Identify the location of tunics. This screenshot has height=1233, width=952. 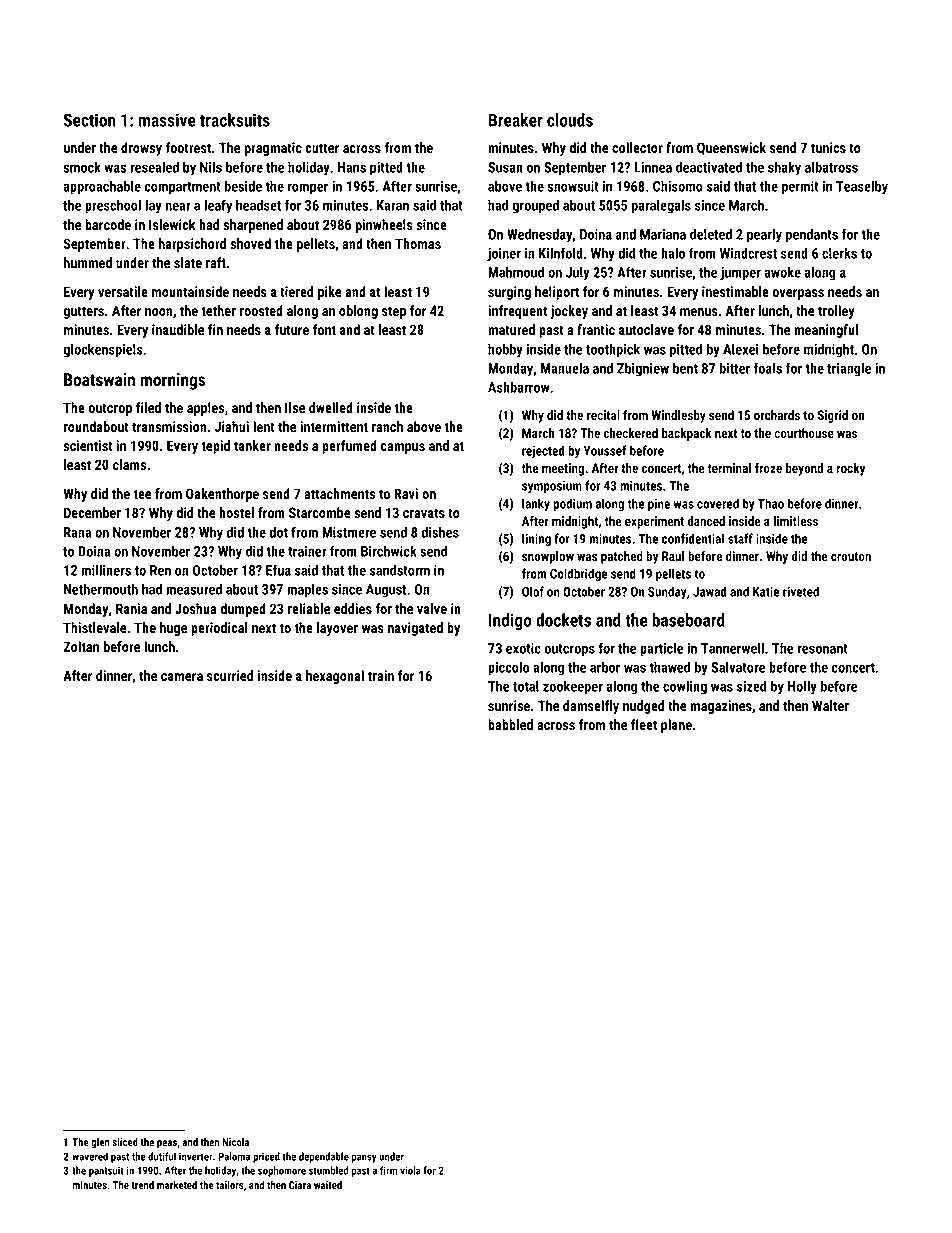
(828, 147).
